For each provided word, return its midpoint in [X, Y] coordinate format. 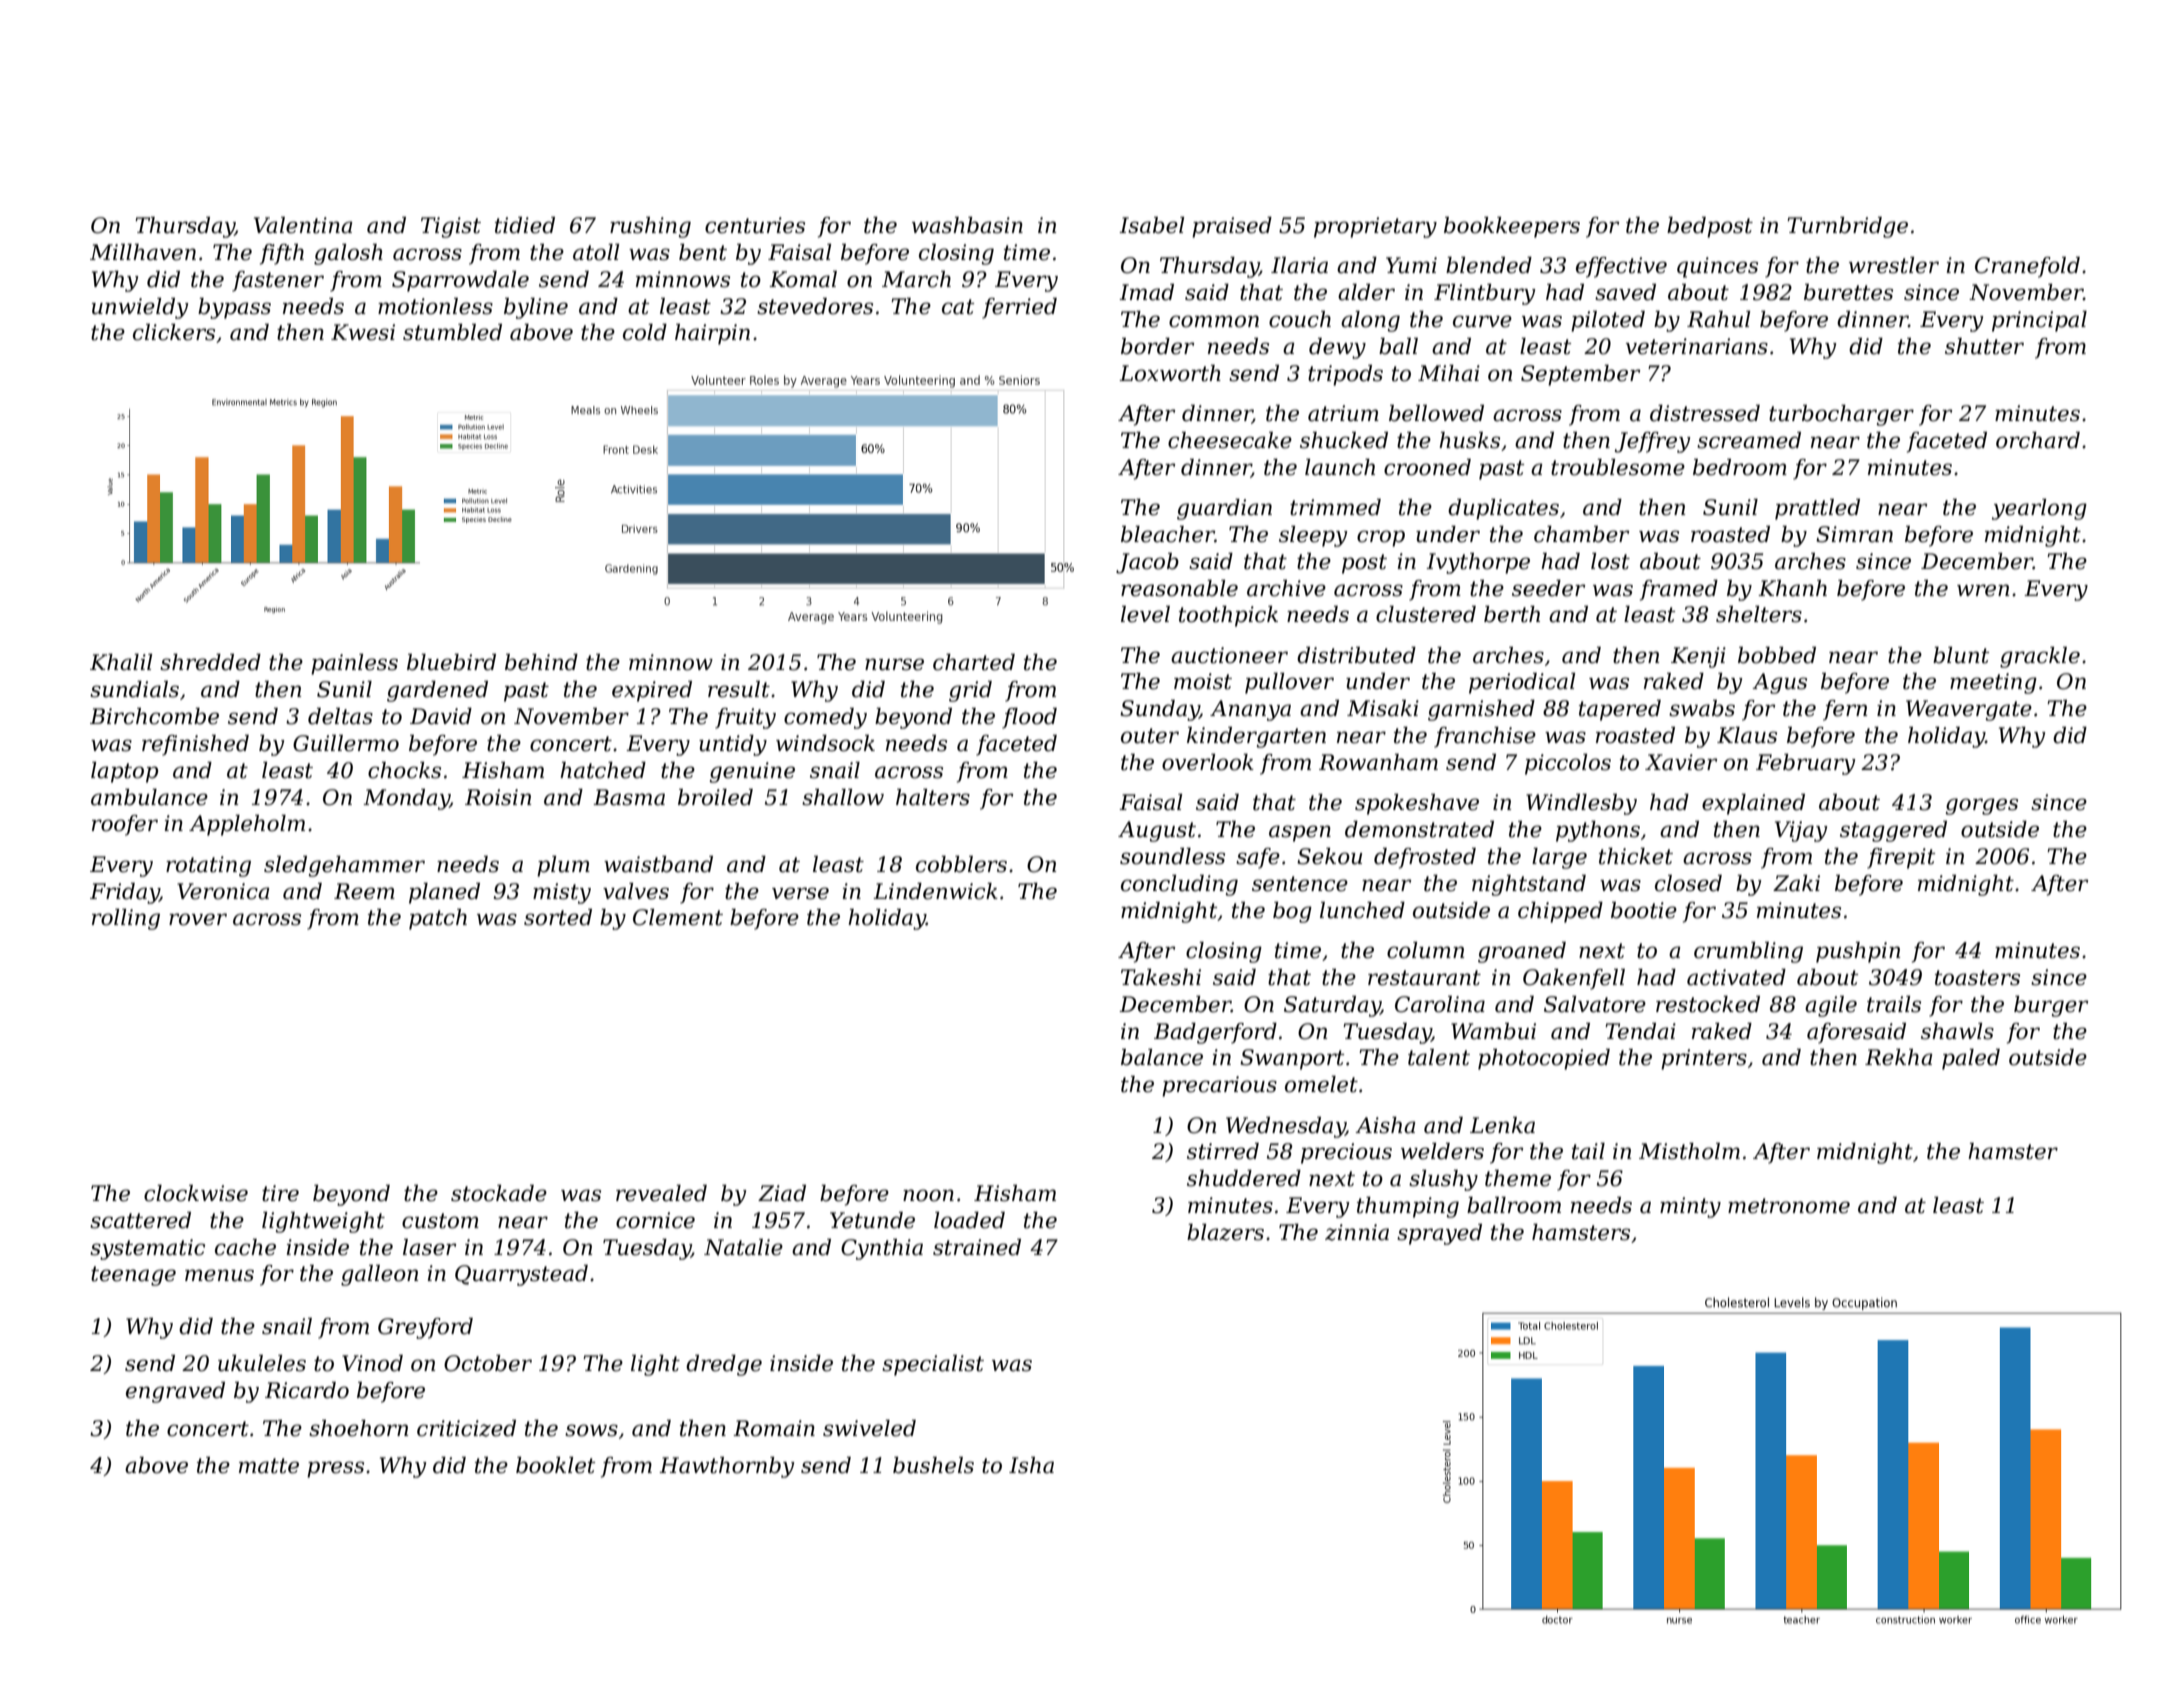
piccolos [1568, 764]
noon [928, 1195]
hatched [603, 770]
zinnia [1357, 1232]
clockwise [196, 1193]
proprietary [1375, 227]
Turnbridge [1847, 227]
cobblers [961, 864]
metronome [1789, 1206]
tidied [525, 225]
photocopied [1544, 1059]
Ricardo [307, 1390]
